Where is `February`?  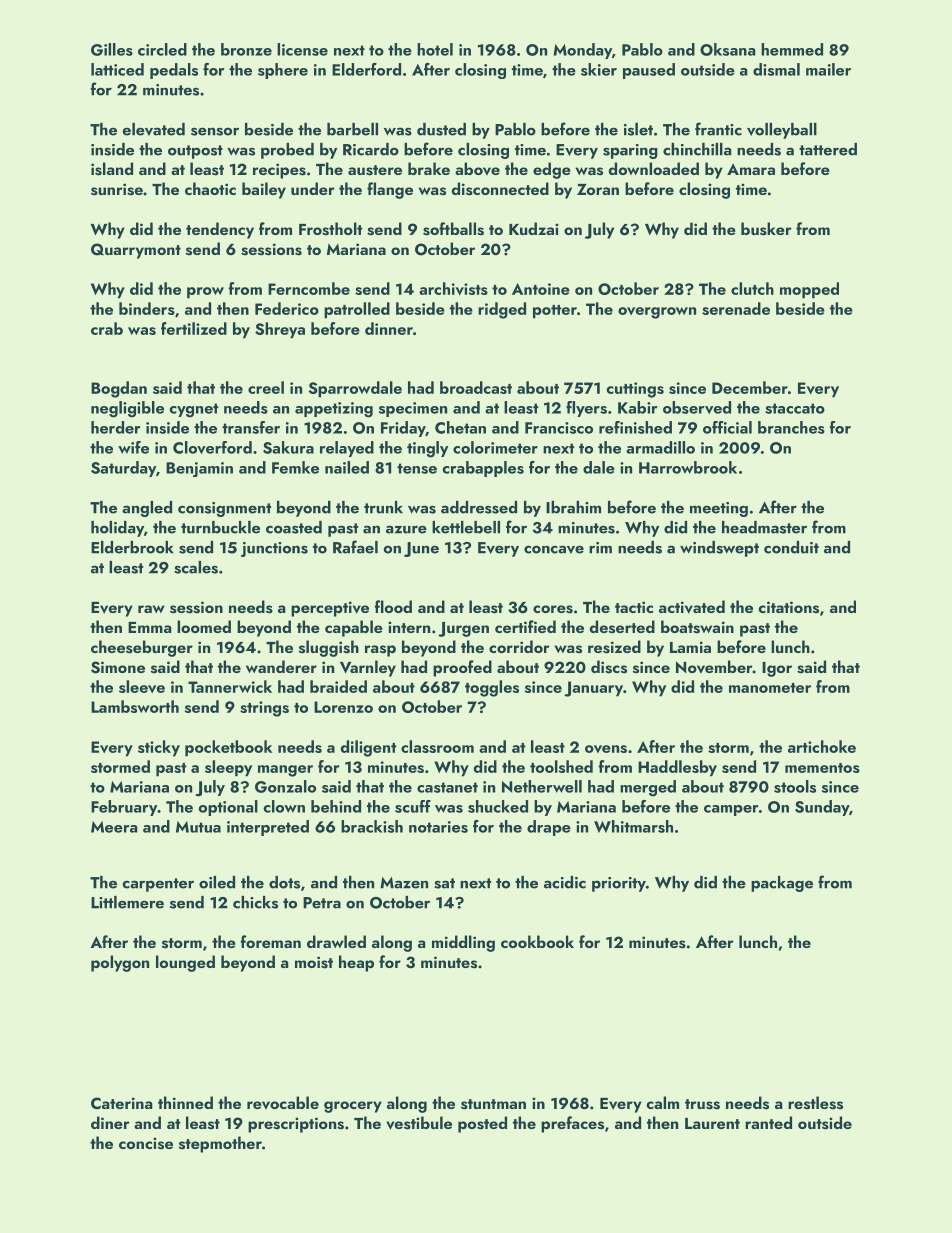
February is located at coordinates (124, 808).
